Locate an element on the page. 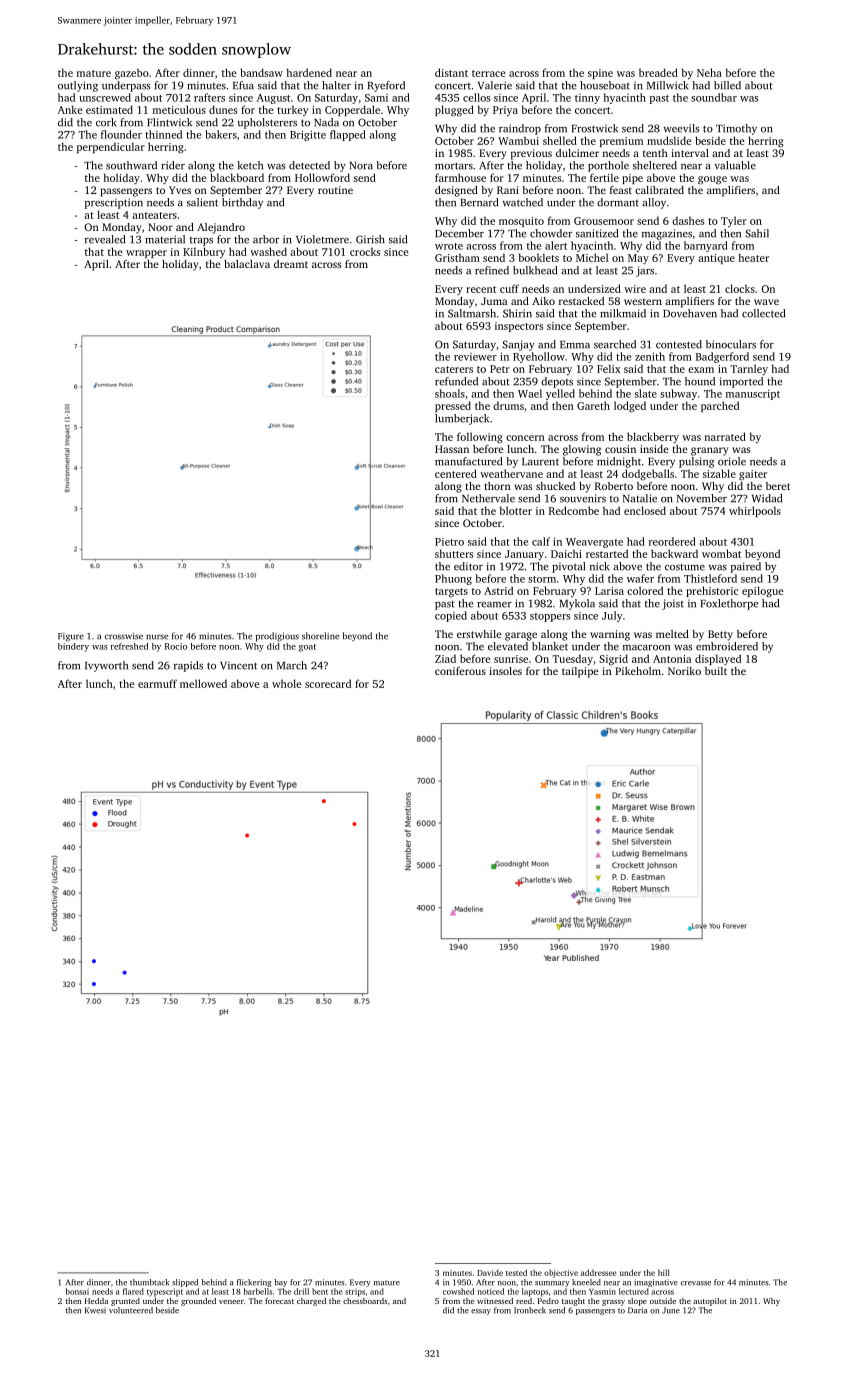 The height and width of the image is (1400, 849). autopilot is located at coordinates (710, 1302).
